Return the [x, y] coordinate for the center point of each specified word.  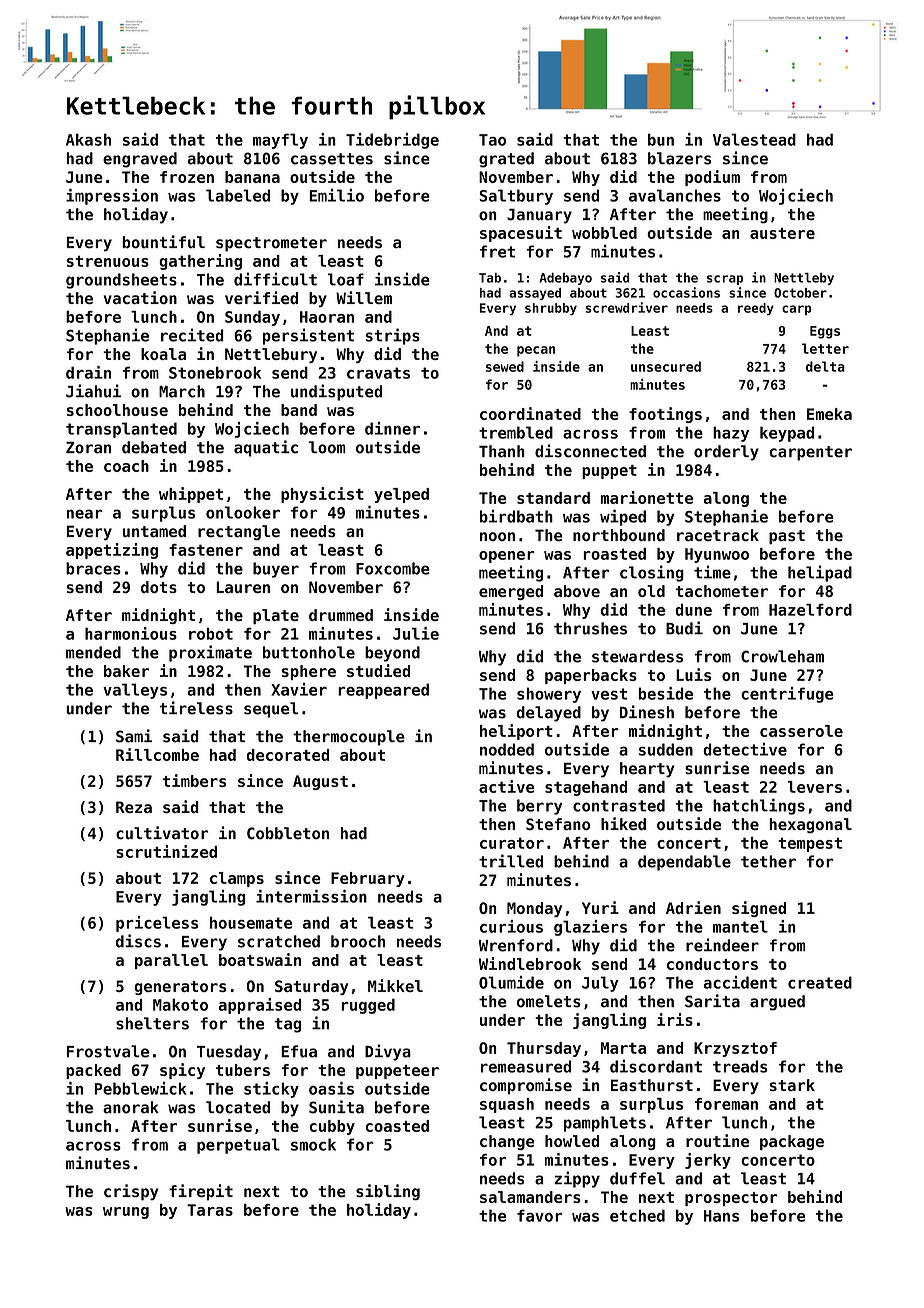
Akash [88, 139]
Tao [492, 140]
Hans [721, 1216]
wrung [126, 1213]
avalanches [675, 195]
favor [540, 1215]
